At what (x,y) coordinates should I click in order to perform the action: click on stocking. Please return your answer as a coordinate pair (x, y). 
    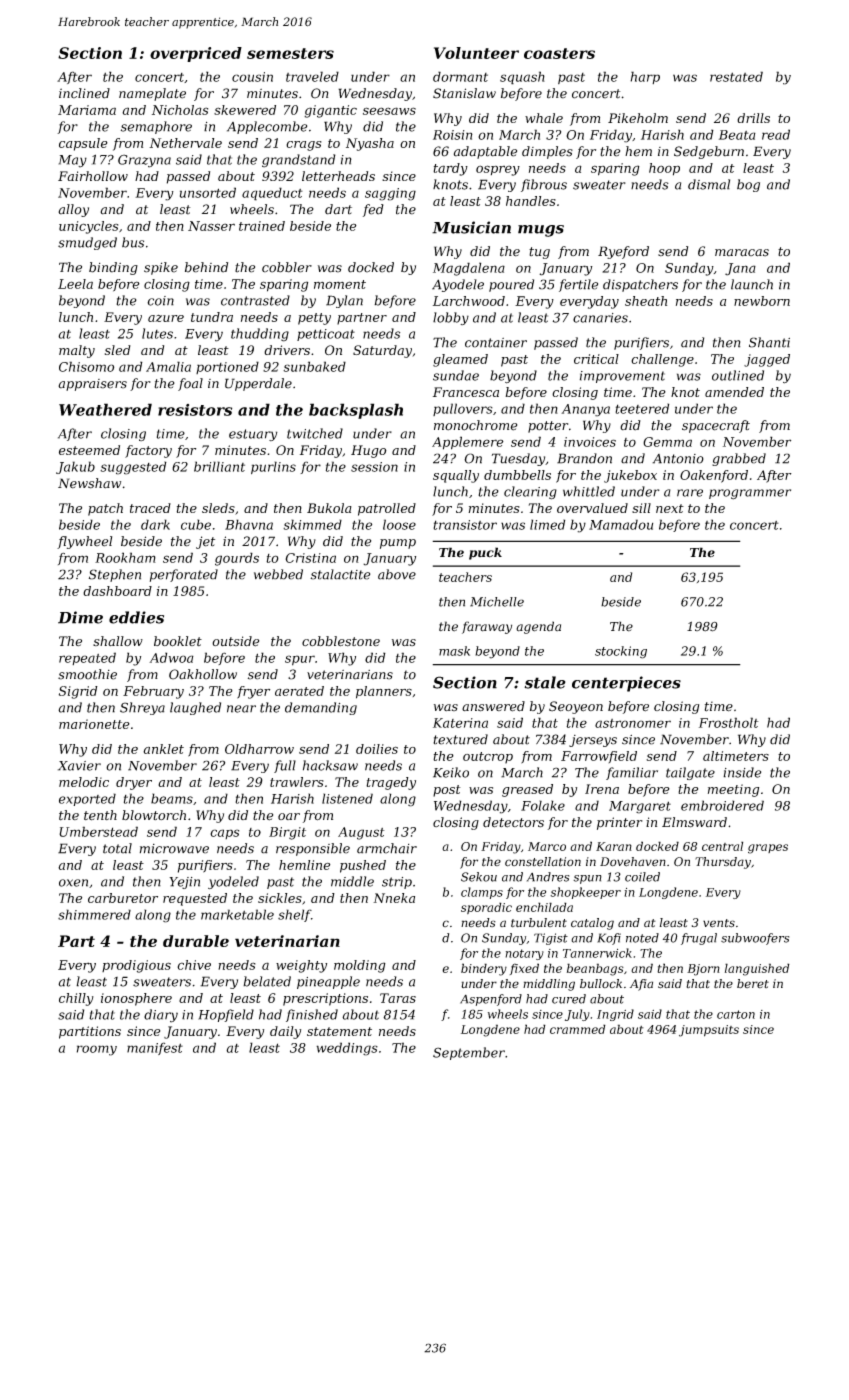
    Looking at the image, I should click on (621, 652).
